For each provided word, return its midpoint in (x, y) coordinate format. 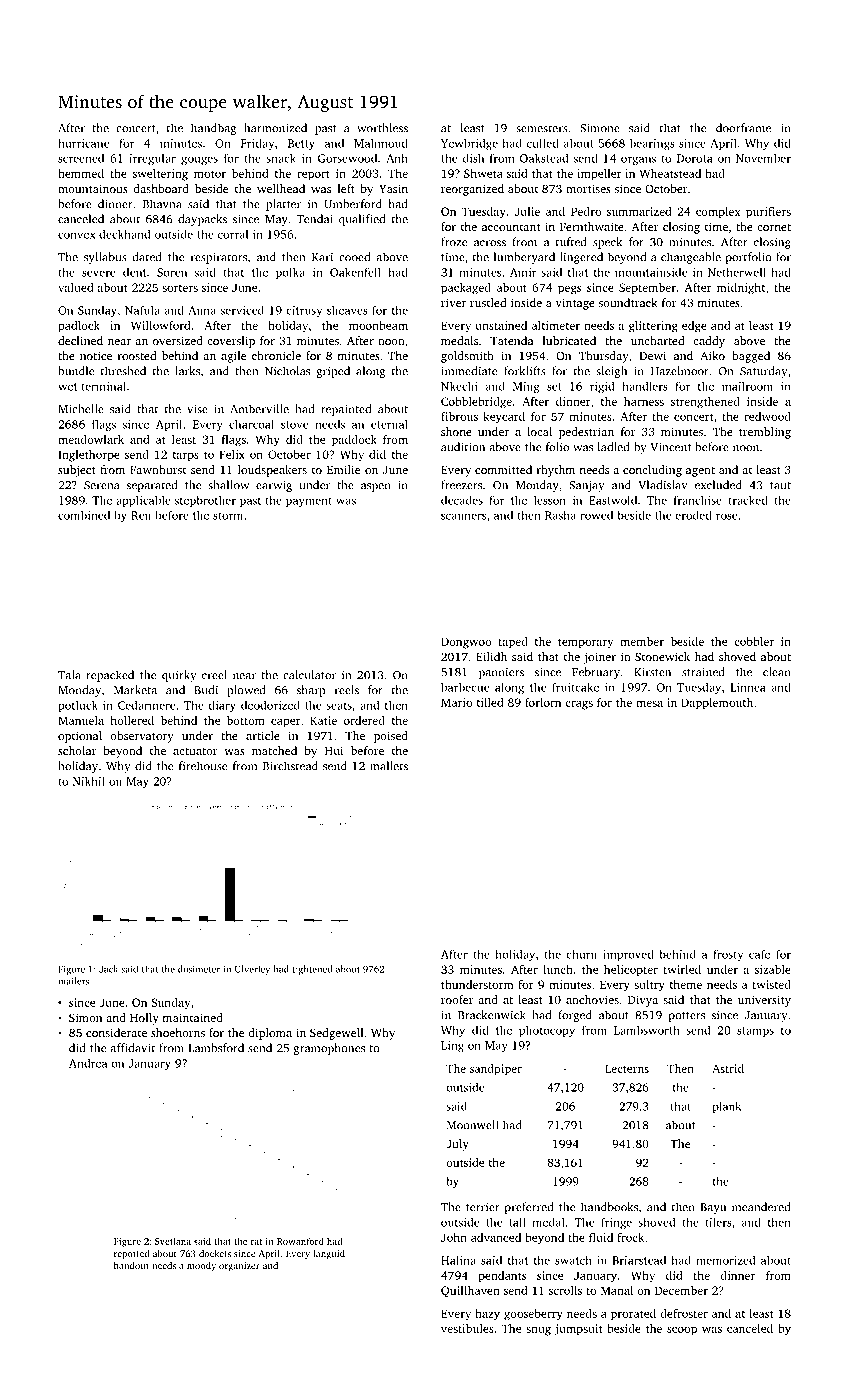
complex (718, 213)
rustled (488, 302)
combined (84, 515)
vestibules (467, 1328)
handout (131, 1265)
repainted (346, 410)
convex (77, 235)
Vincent (671, 447)
